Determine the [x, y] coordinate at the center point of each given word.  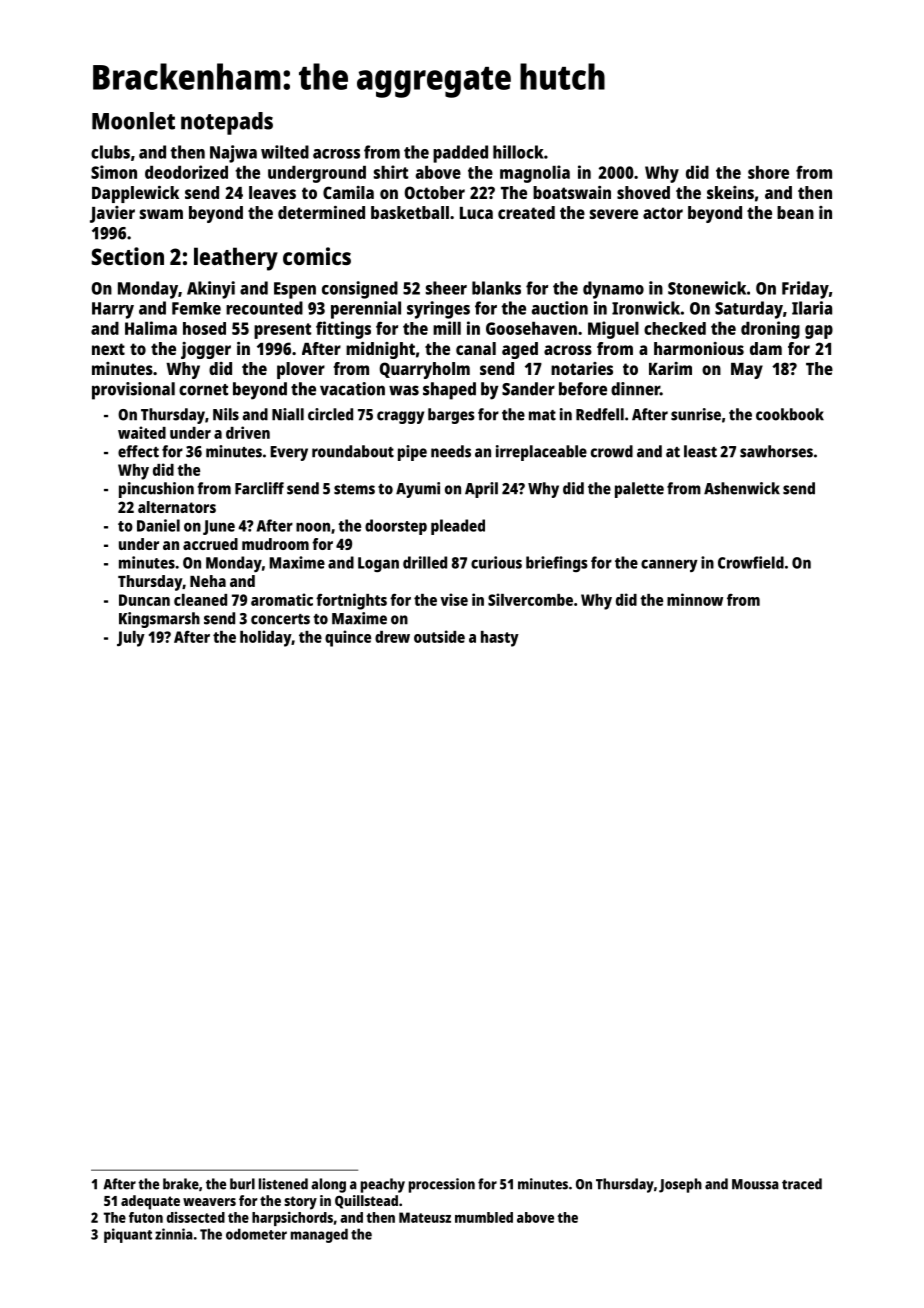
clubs [110, 152]
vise [454, 599]
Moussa [755, 1184]
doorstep [396, 527]
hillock [518, 152]
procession [442, 1185]
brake [181, 1184]
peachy [383, 1185]
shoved [643, 192]
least [700, 451]
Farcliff [259, 488]
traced [802, 1184]
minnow [695, 599]
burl [242, 1184]
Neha [208, 581]
